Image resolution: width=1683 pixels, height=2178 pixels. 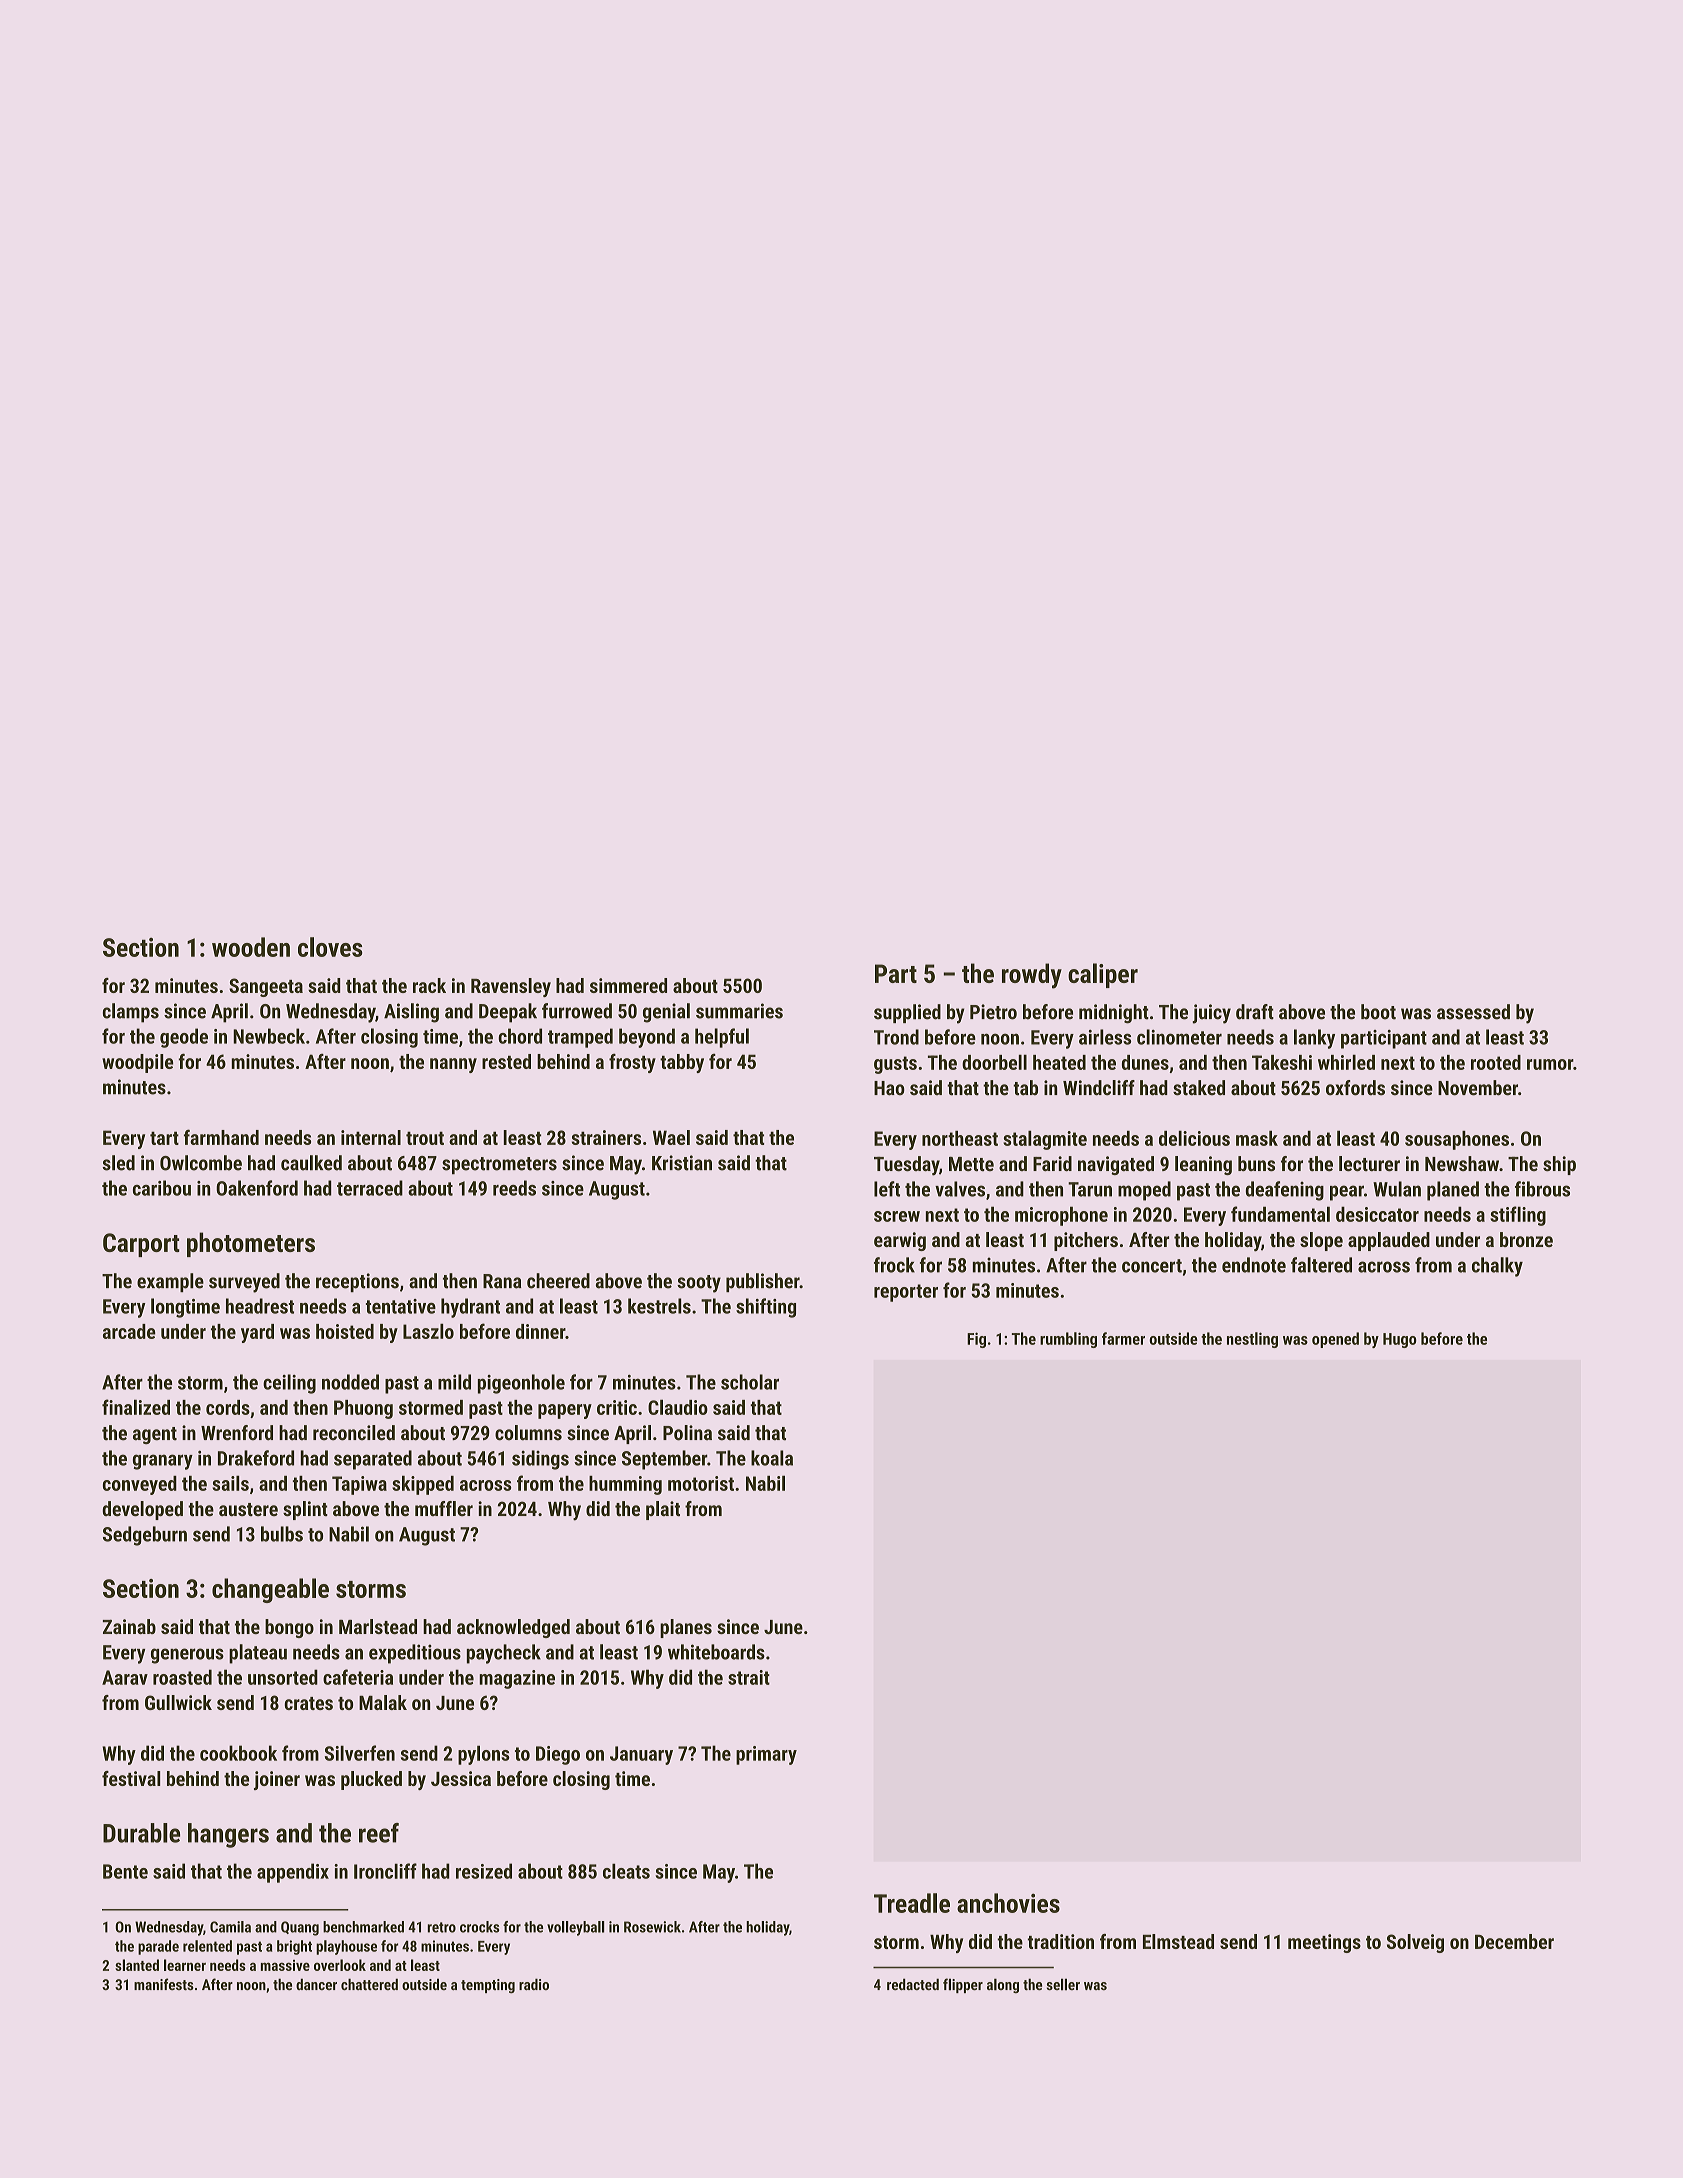 What do you see at coordinates (1400, 1340) in the page?
I see `Hugo` at bounding box center [1400, 1340].
